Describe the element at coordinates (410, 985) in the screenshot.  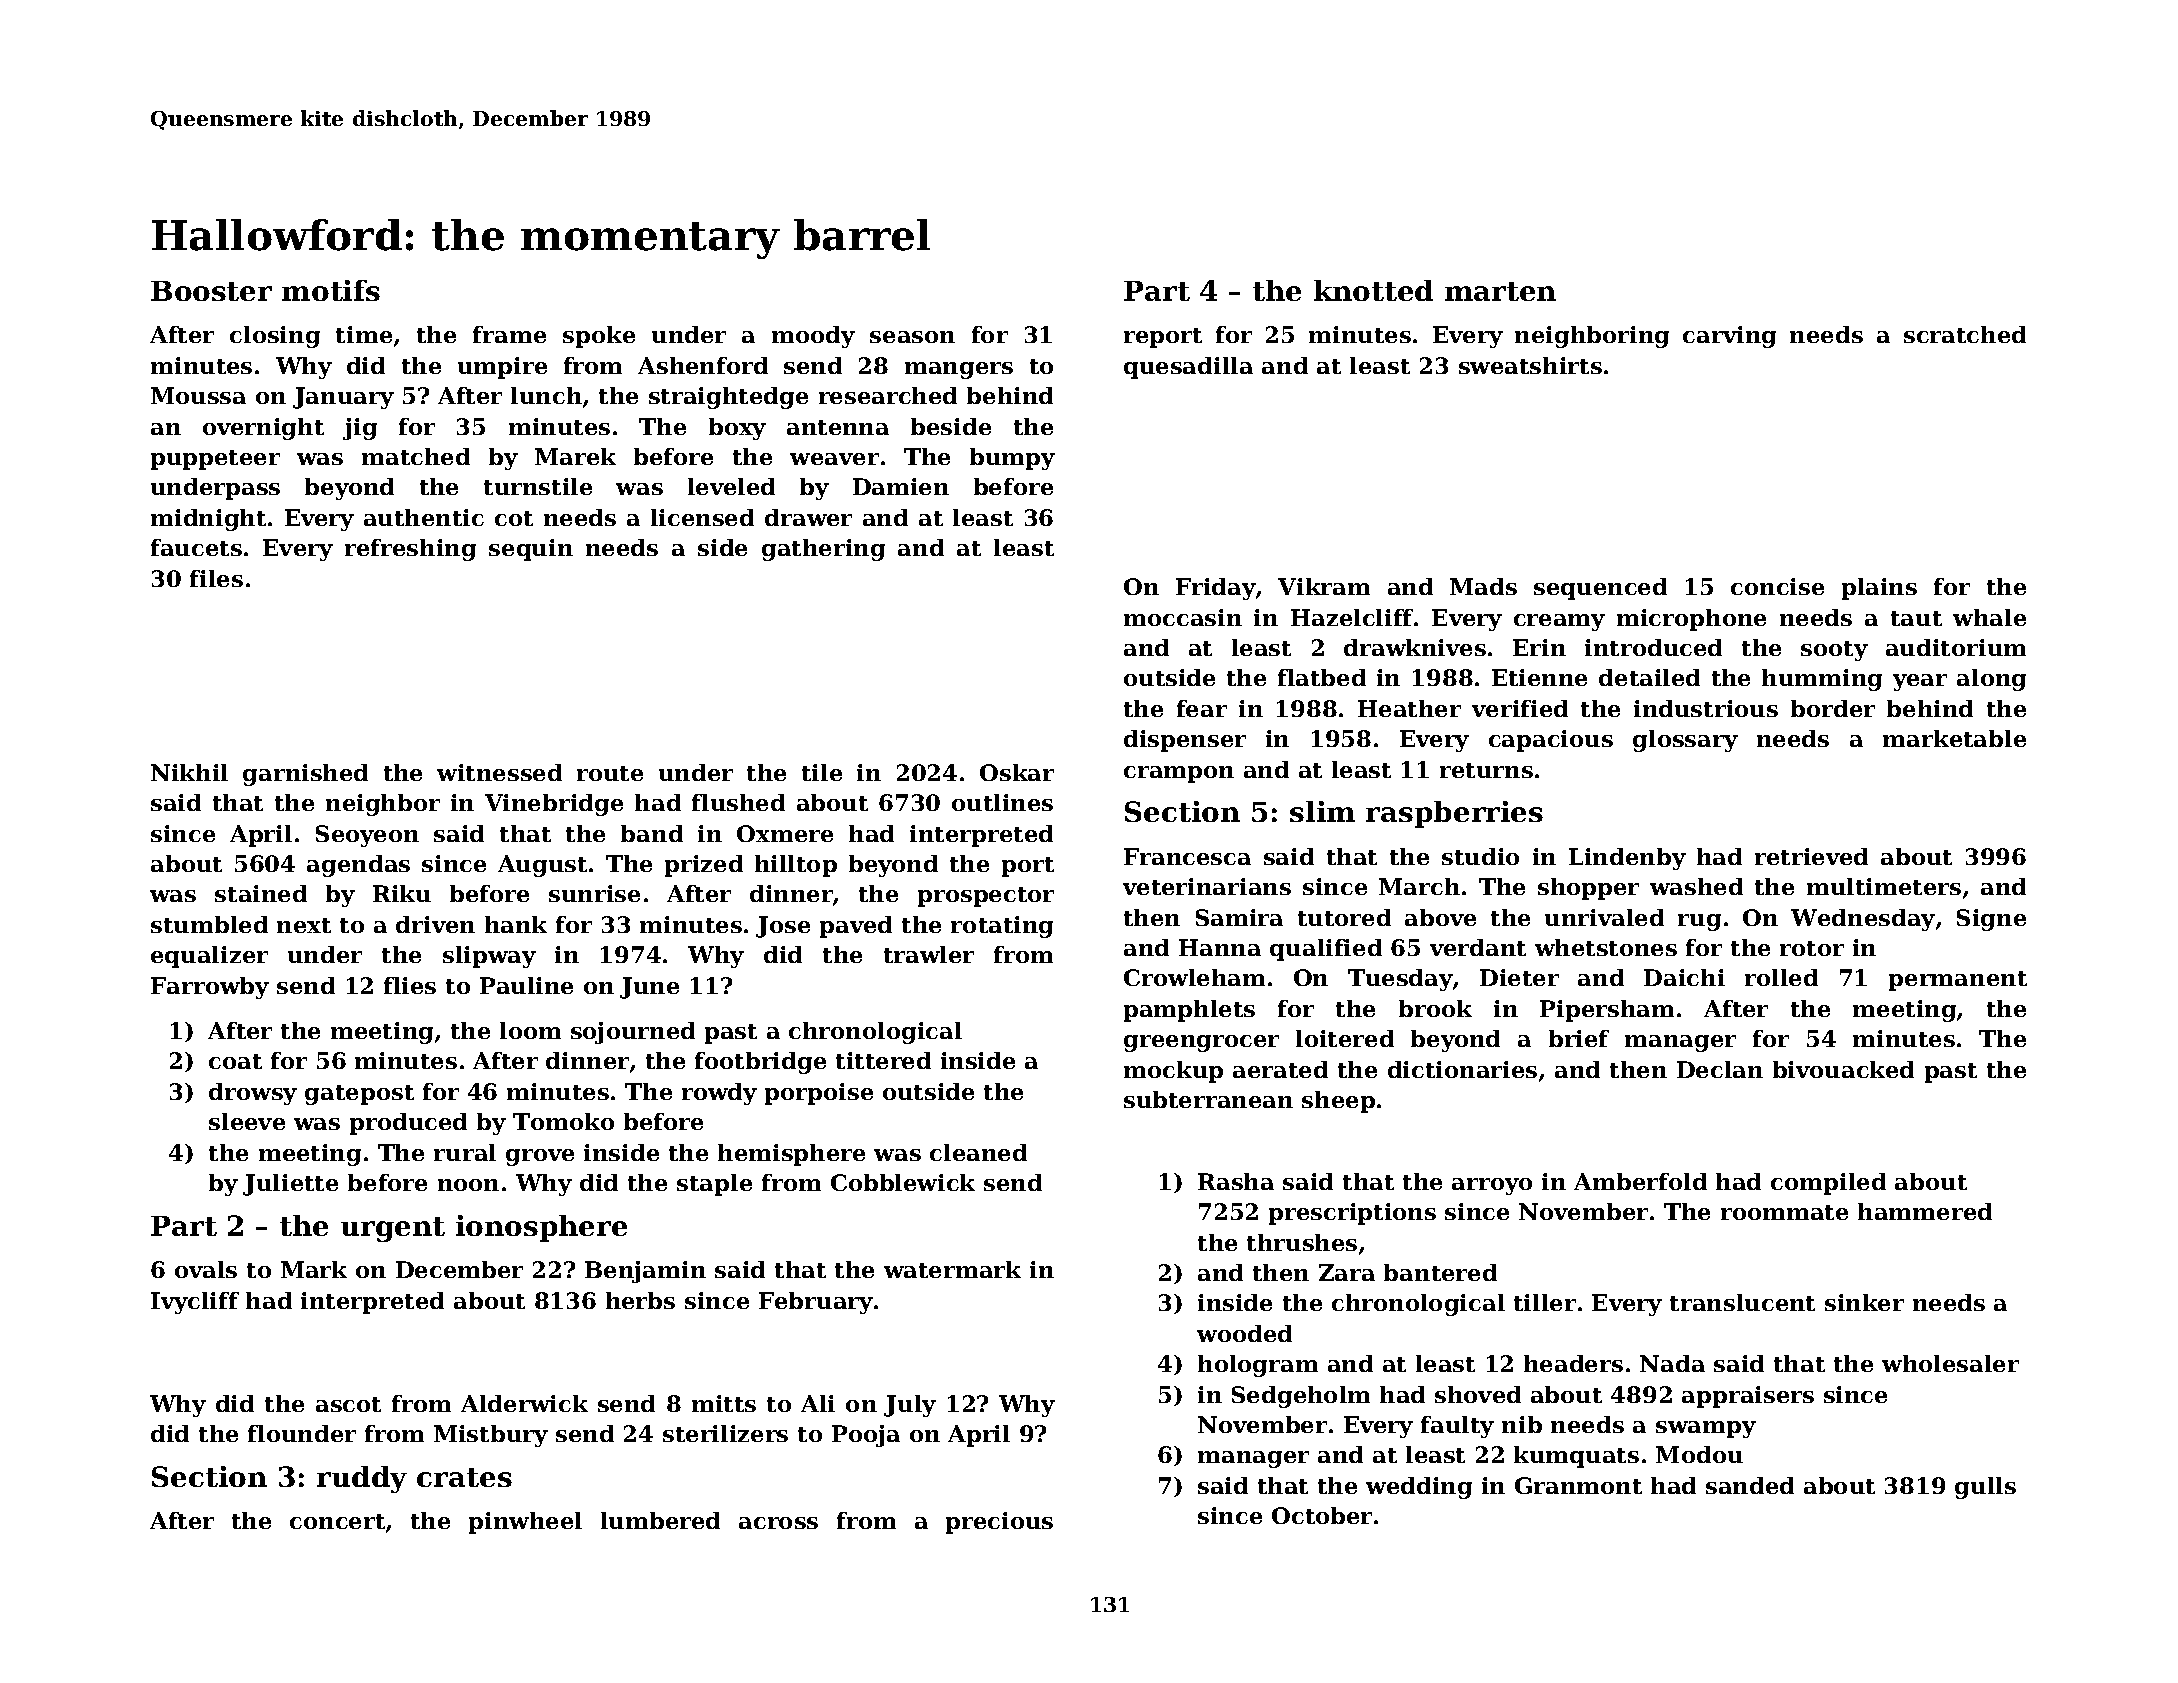
I see `flies` at that location.
